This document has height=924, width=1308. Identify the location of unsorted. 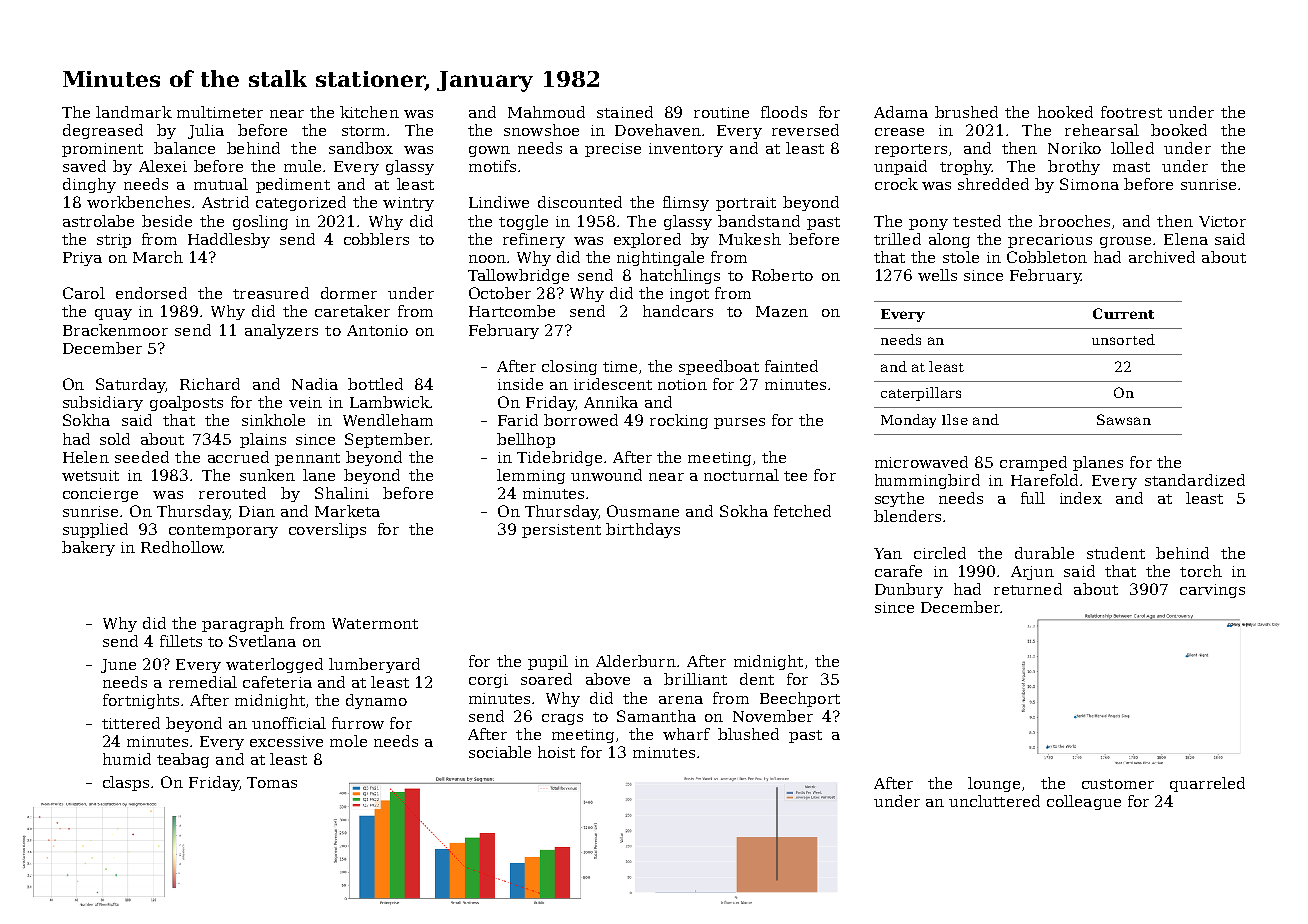
(1123, 339).
